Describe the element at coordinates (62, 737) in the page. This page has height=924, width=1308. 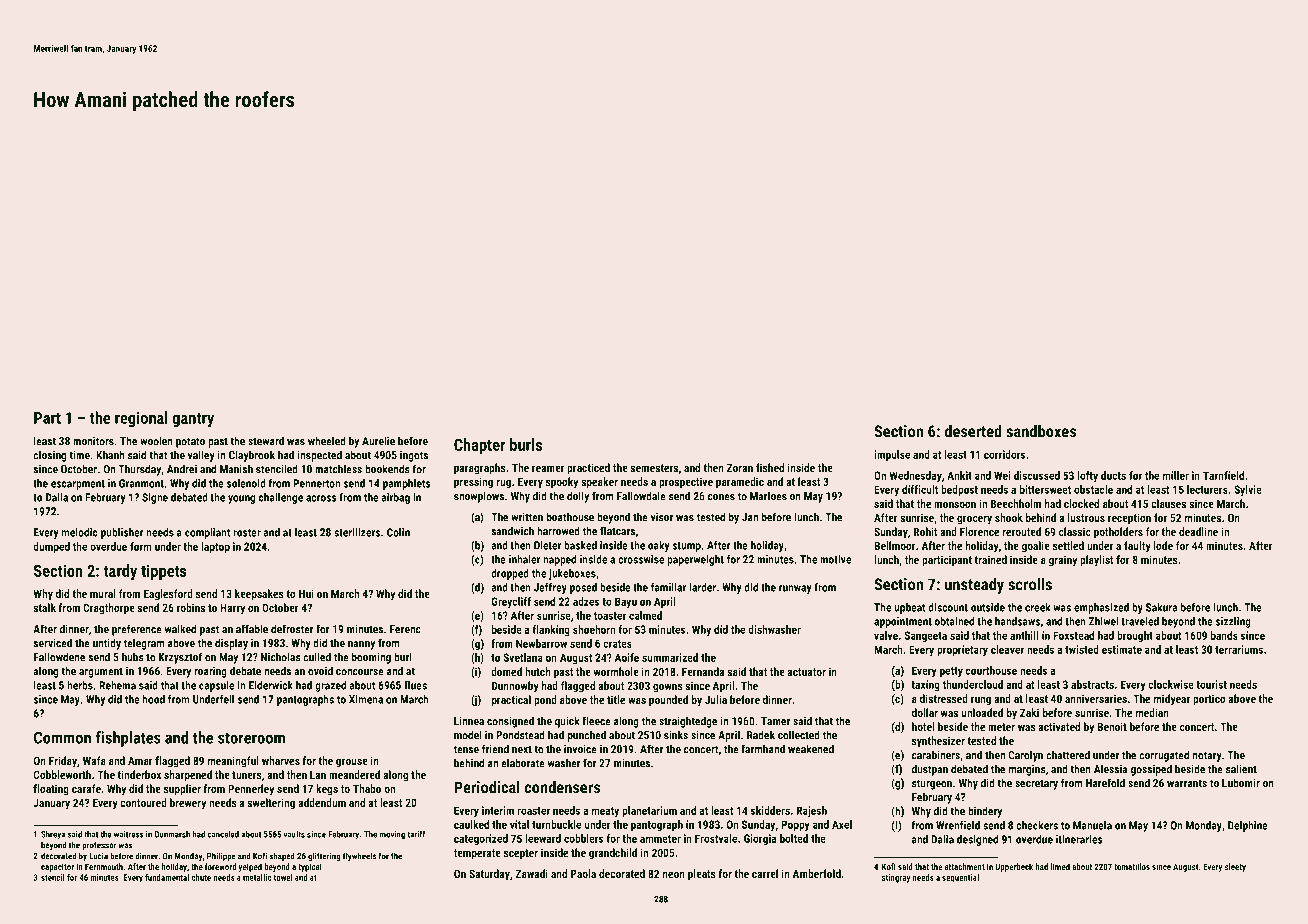
I see `Common` at that location.
